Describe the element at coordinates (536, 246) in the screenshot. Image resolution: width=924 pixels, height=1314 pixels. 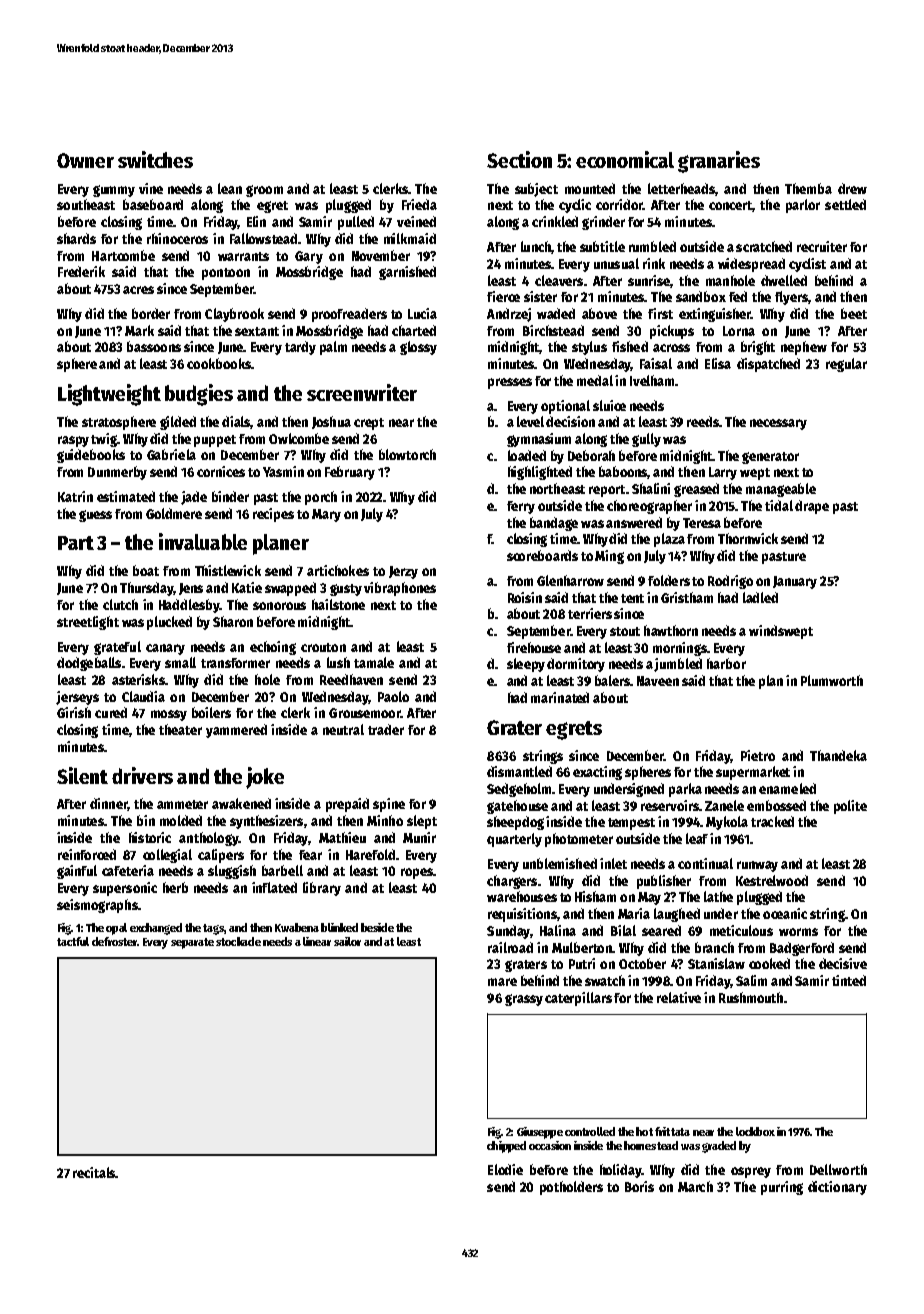
I see `lunch` at that location.
